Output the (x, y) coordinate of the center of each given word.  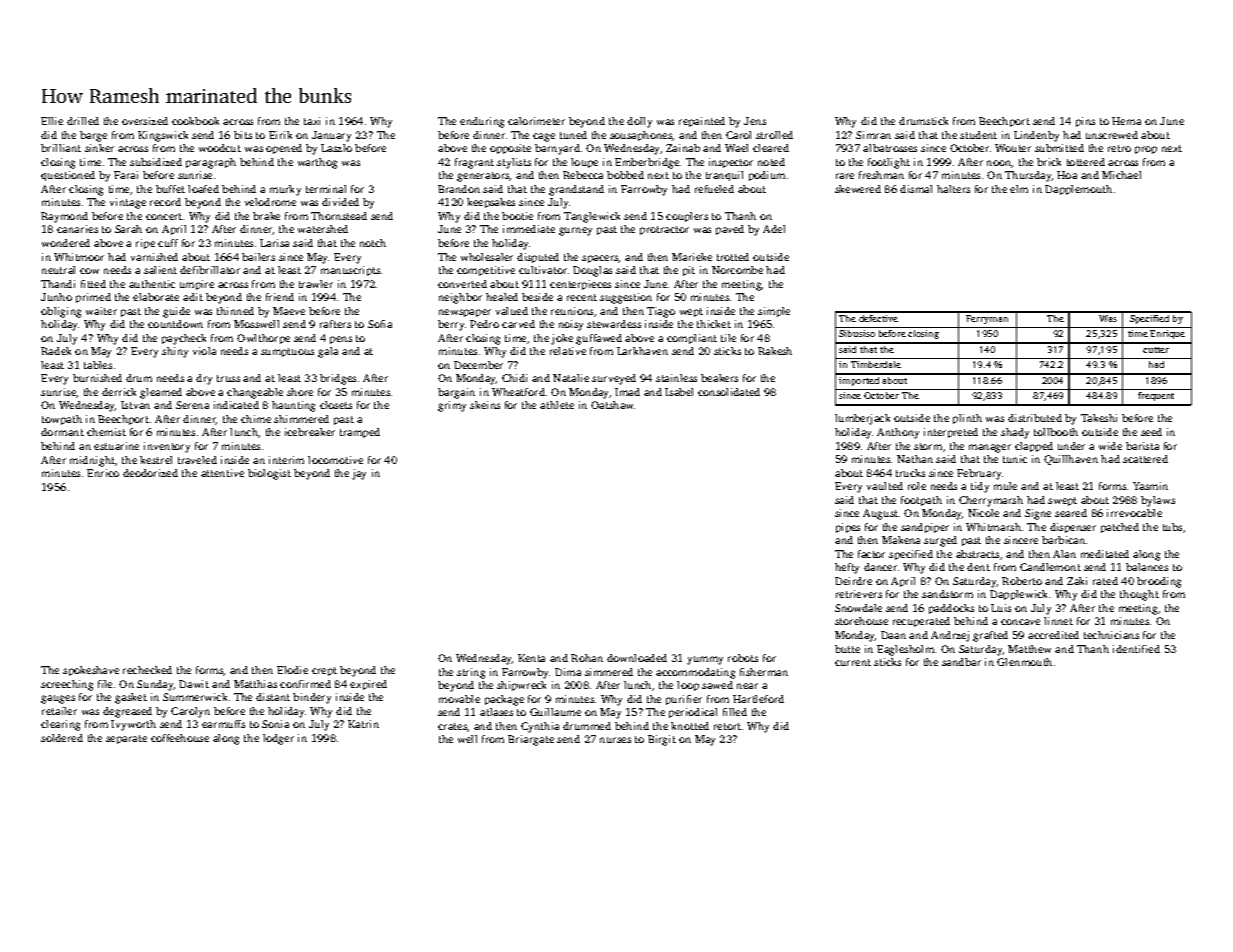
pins (1085, 122)
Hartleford (758, 699)
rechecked (147, 670)
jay (359, 474)
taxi (312, 121)
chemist (106, 432)
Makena (901, 540)
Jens (755, 121)
